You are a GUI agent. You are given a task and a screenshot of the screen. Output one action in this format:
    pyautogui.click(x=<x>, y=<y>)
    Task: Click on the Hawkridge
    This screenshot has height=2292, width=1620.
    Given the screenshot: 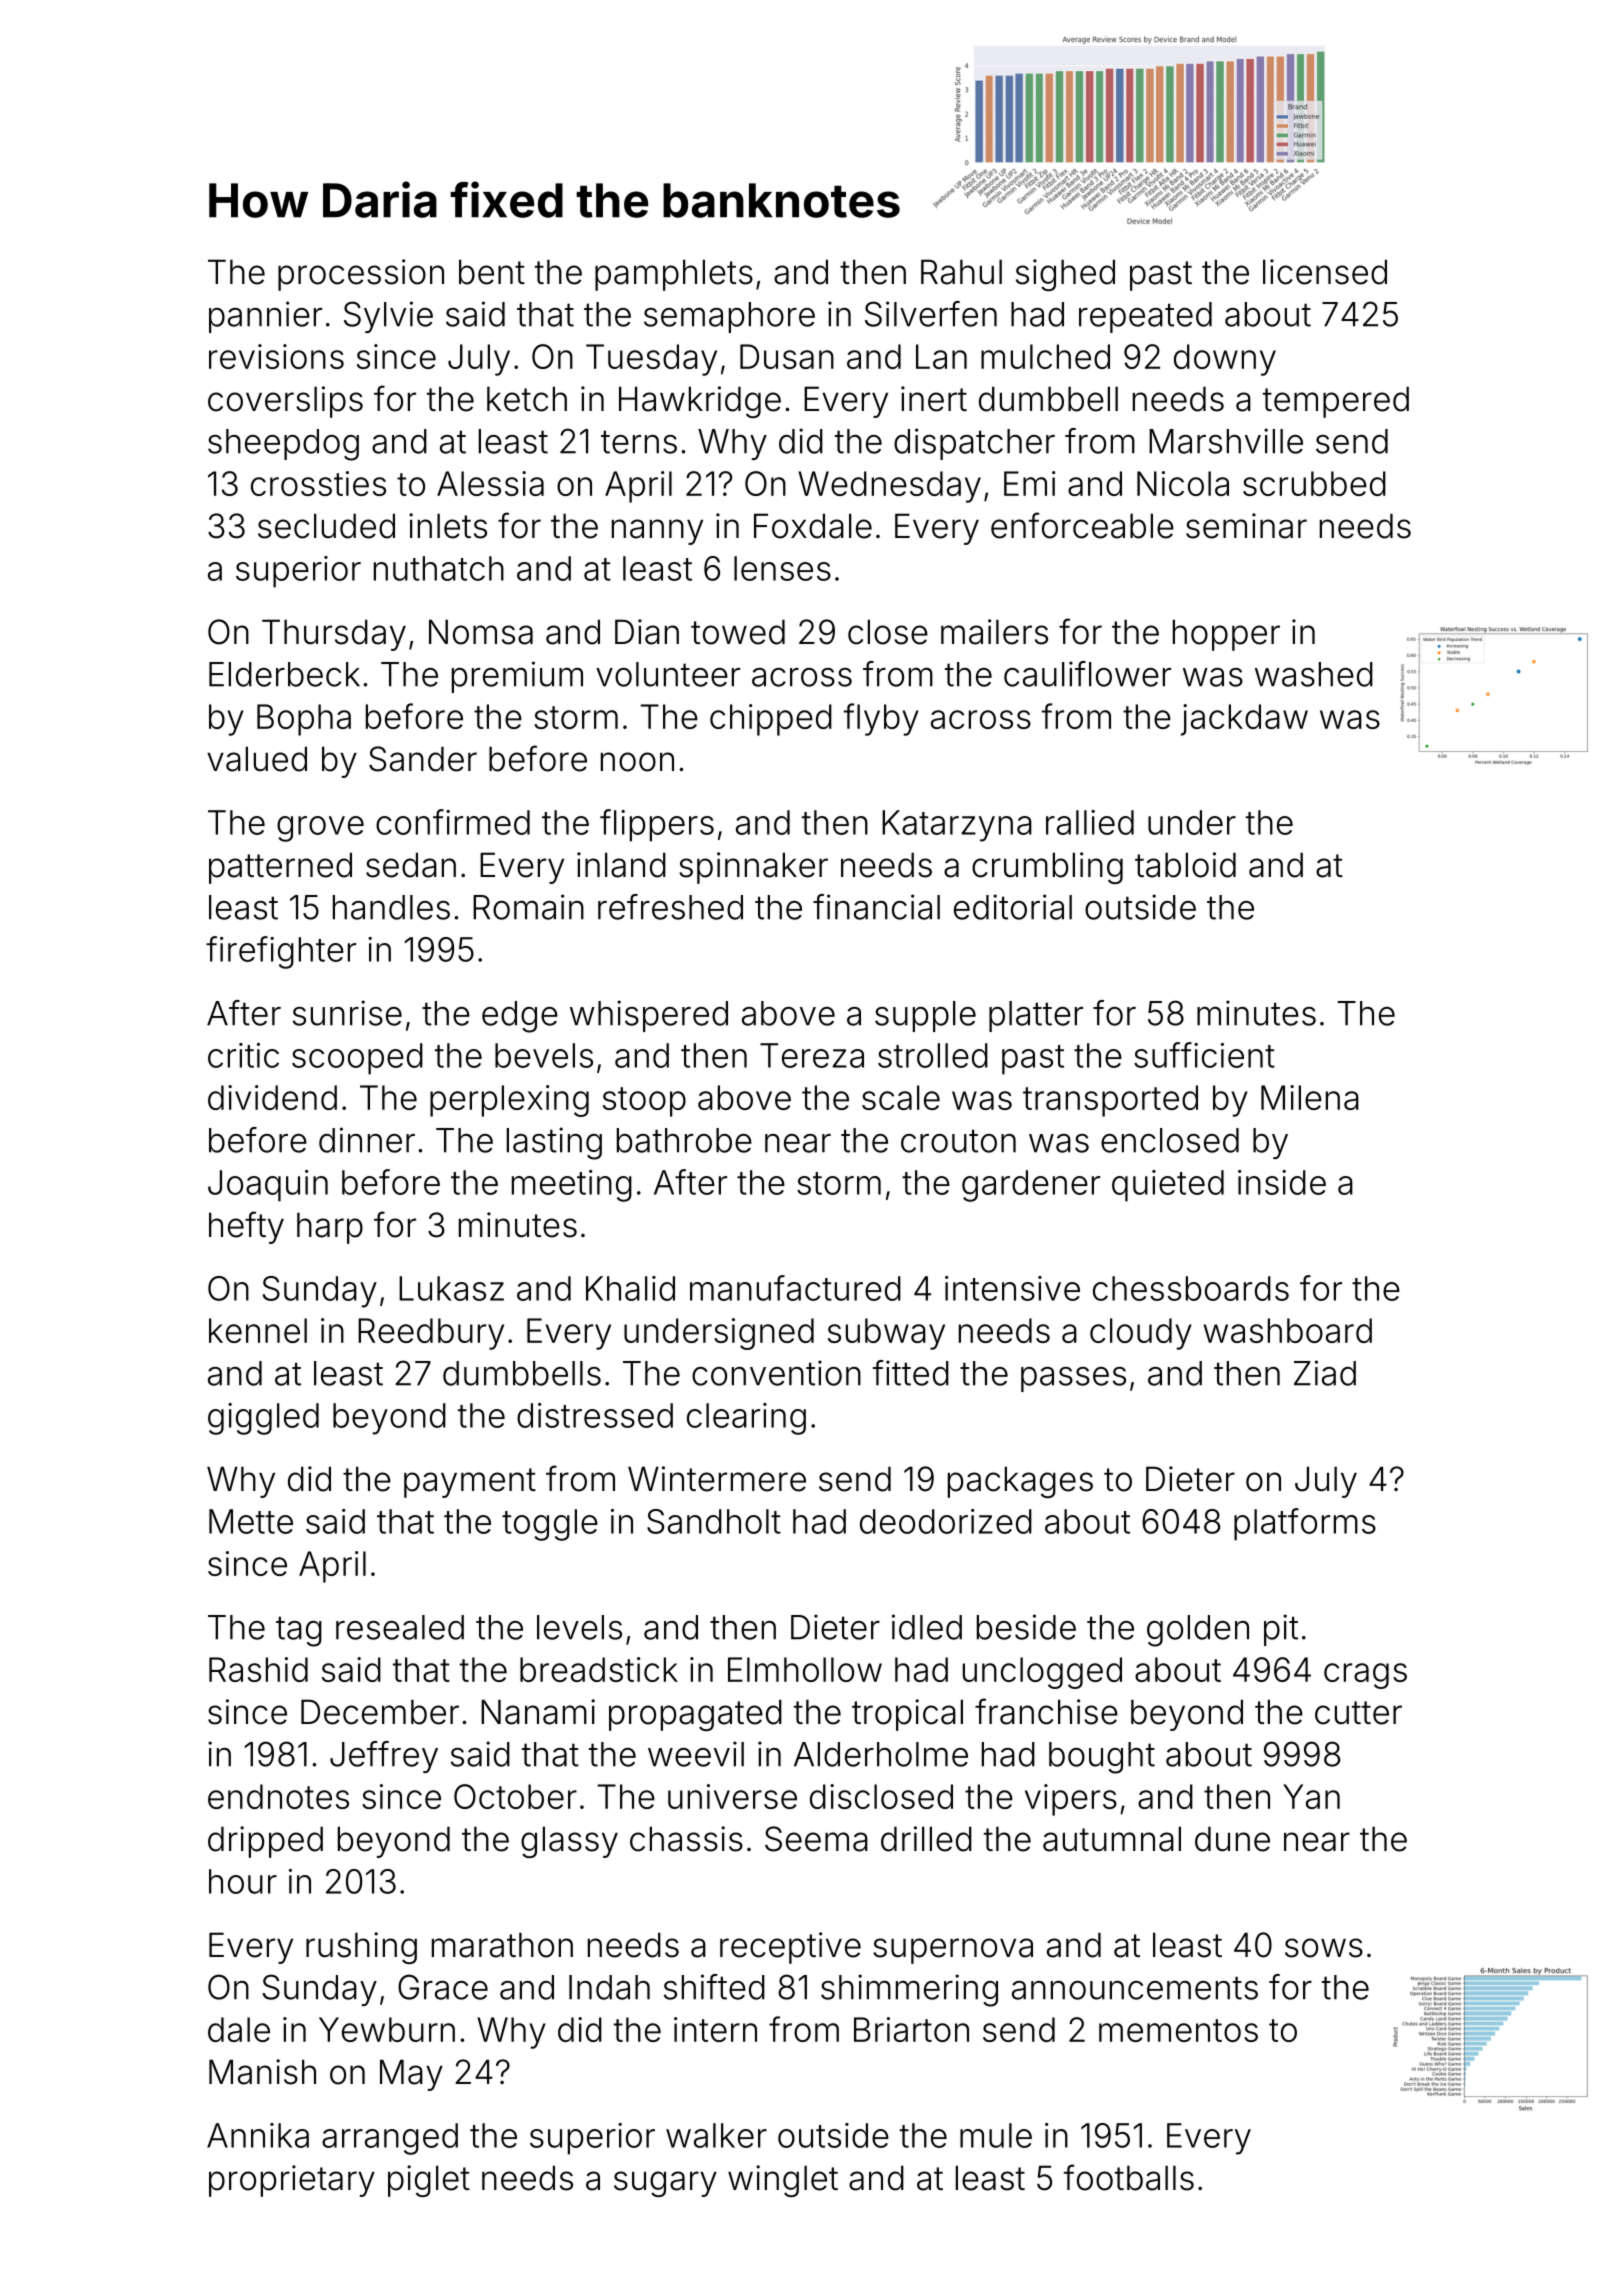 What is the action you would take?
    pyautogui.click(x=700, y=402)
